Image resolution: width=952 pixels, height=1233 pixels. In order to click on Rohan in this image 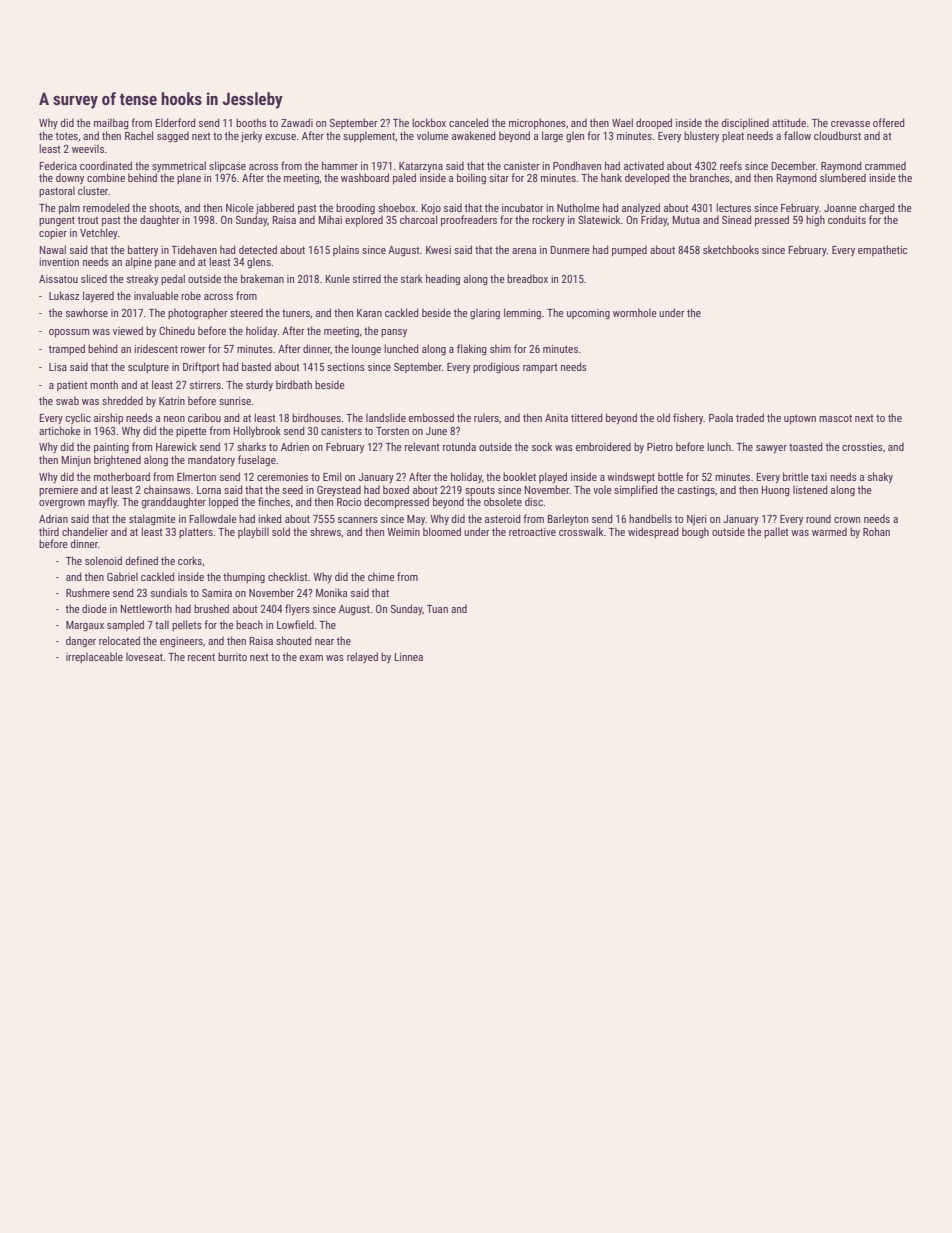, I will do `click(876, 531)`.
